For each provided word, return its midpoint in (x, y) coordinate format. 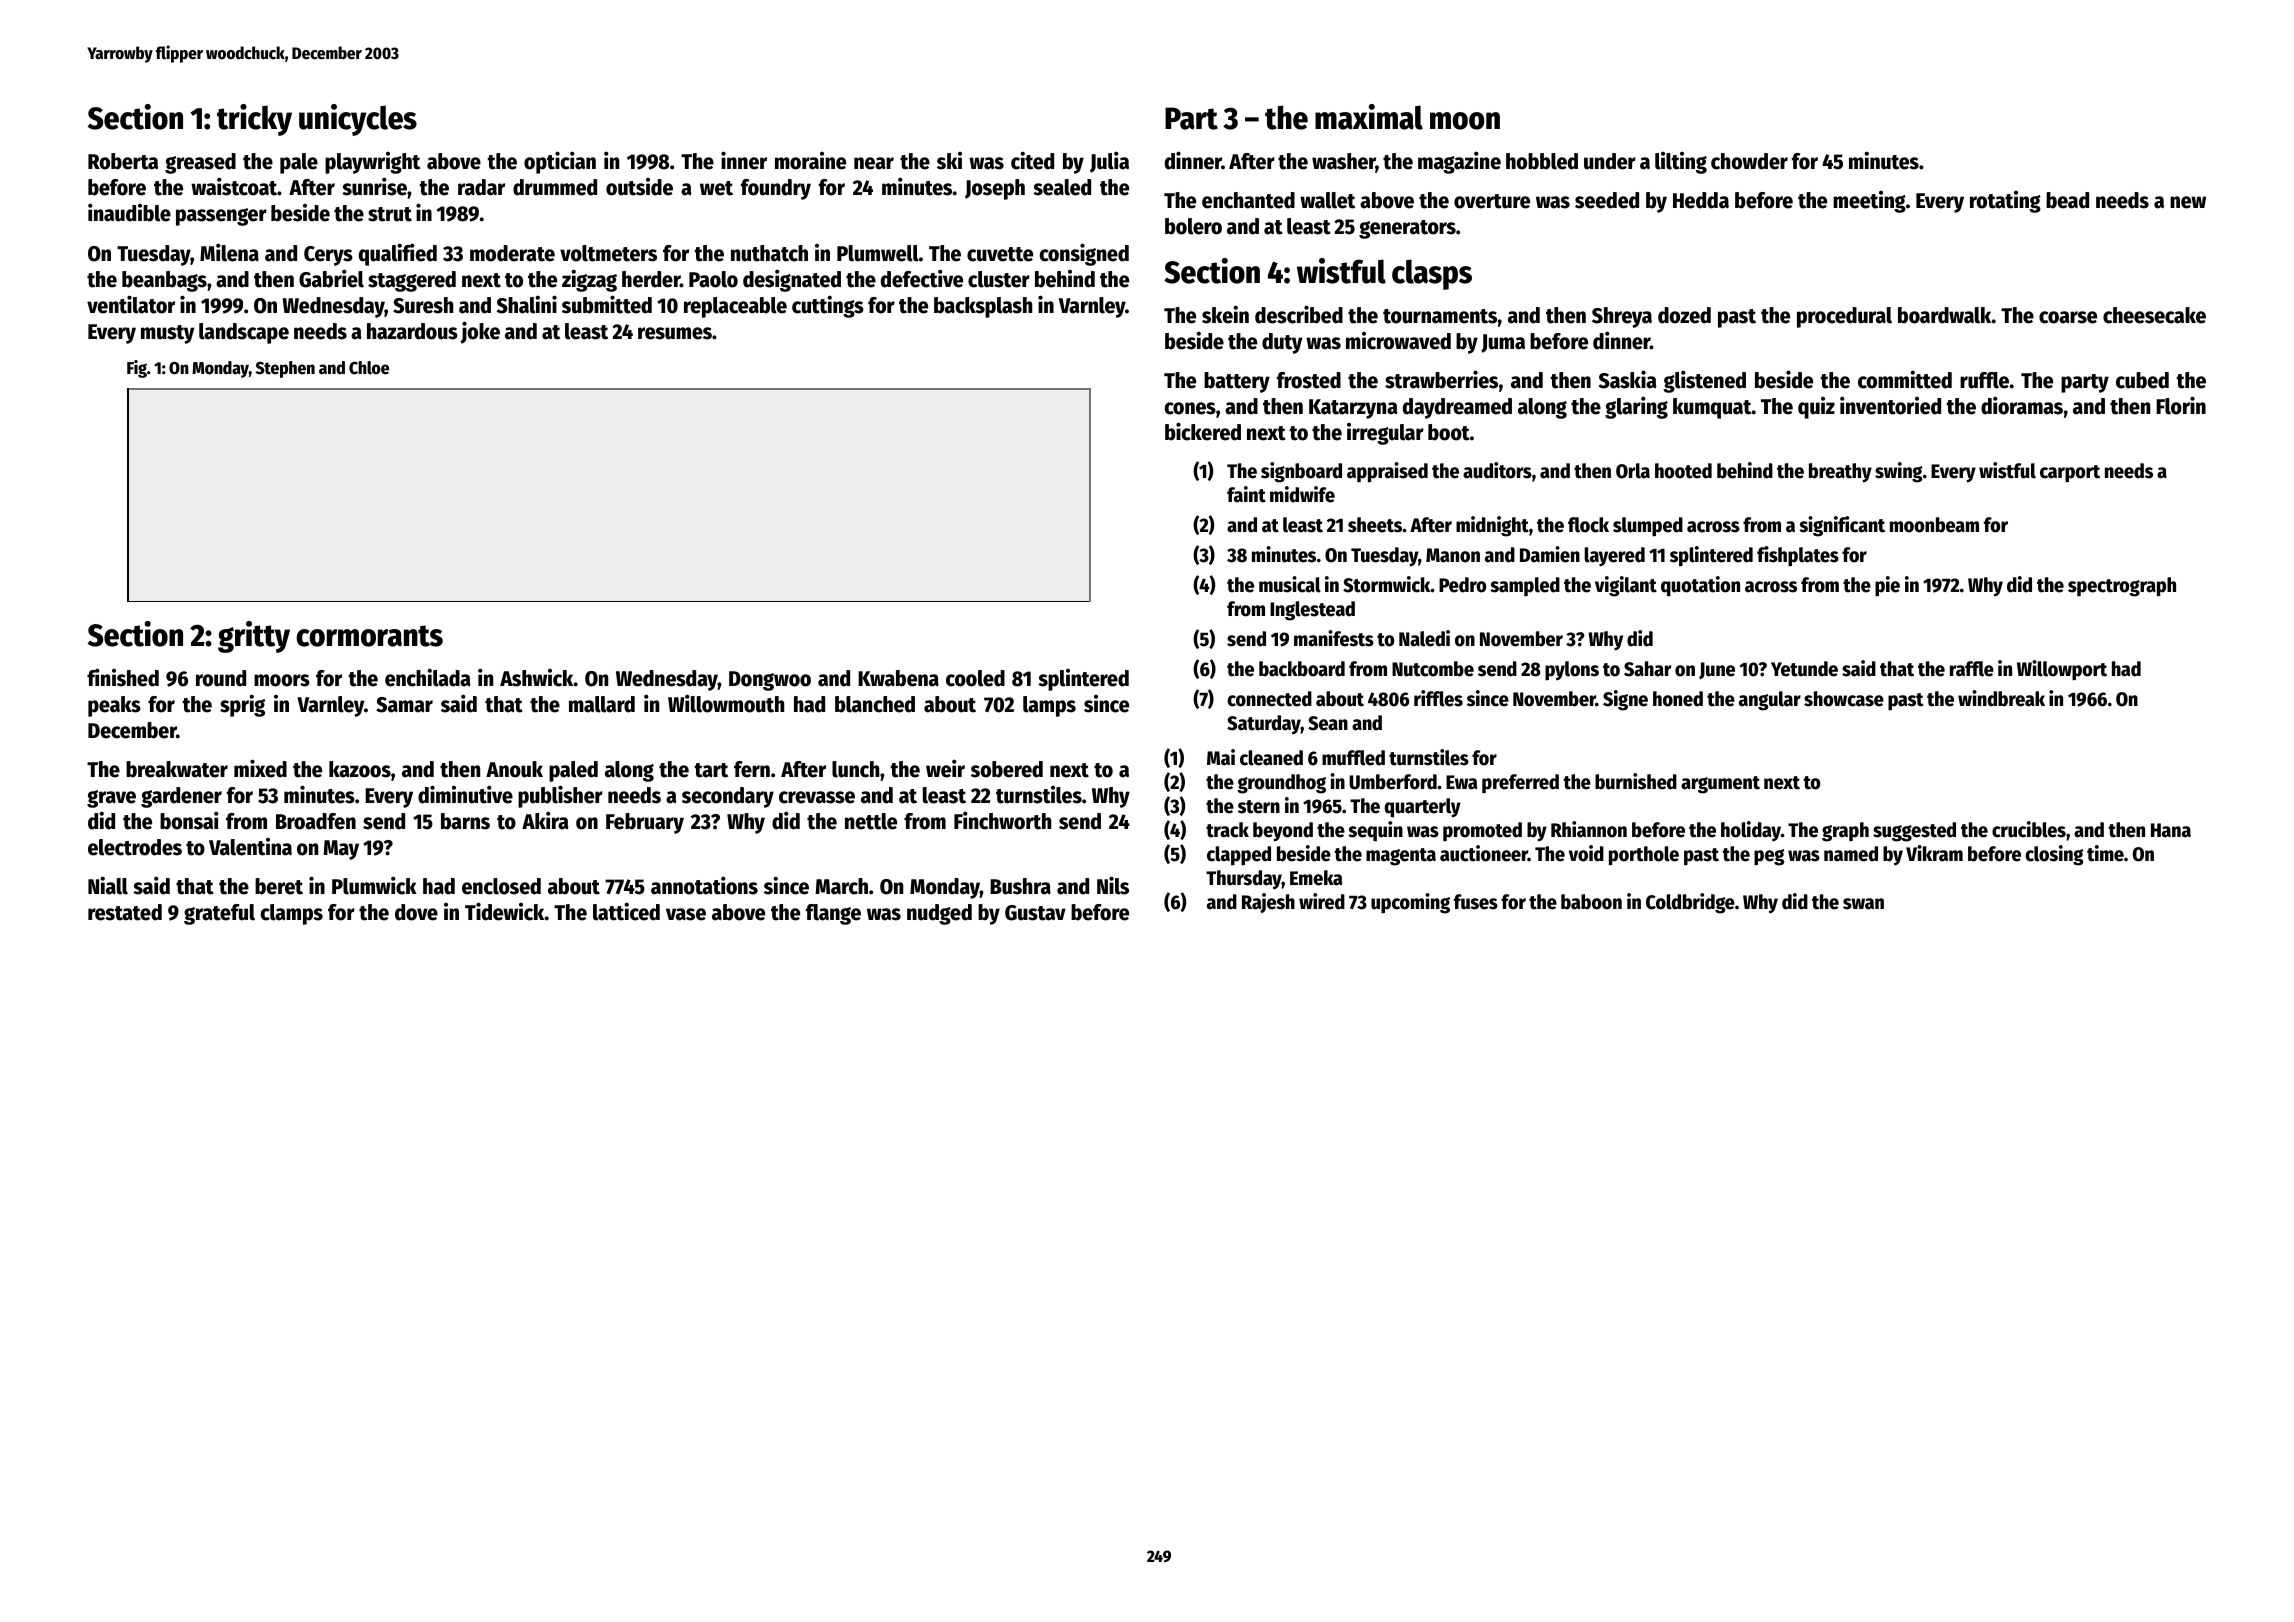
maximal (1369, 117)
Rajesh (1268, 903)
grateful (219, 914)
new (2188, 202)
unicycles (358, 120)
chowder (1749, 161)
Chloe (369, 368)
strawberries (1441, 379)
